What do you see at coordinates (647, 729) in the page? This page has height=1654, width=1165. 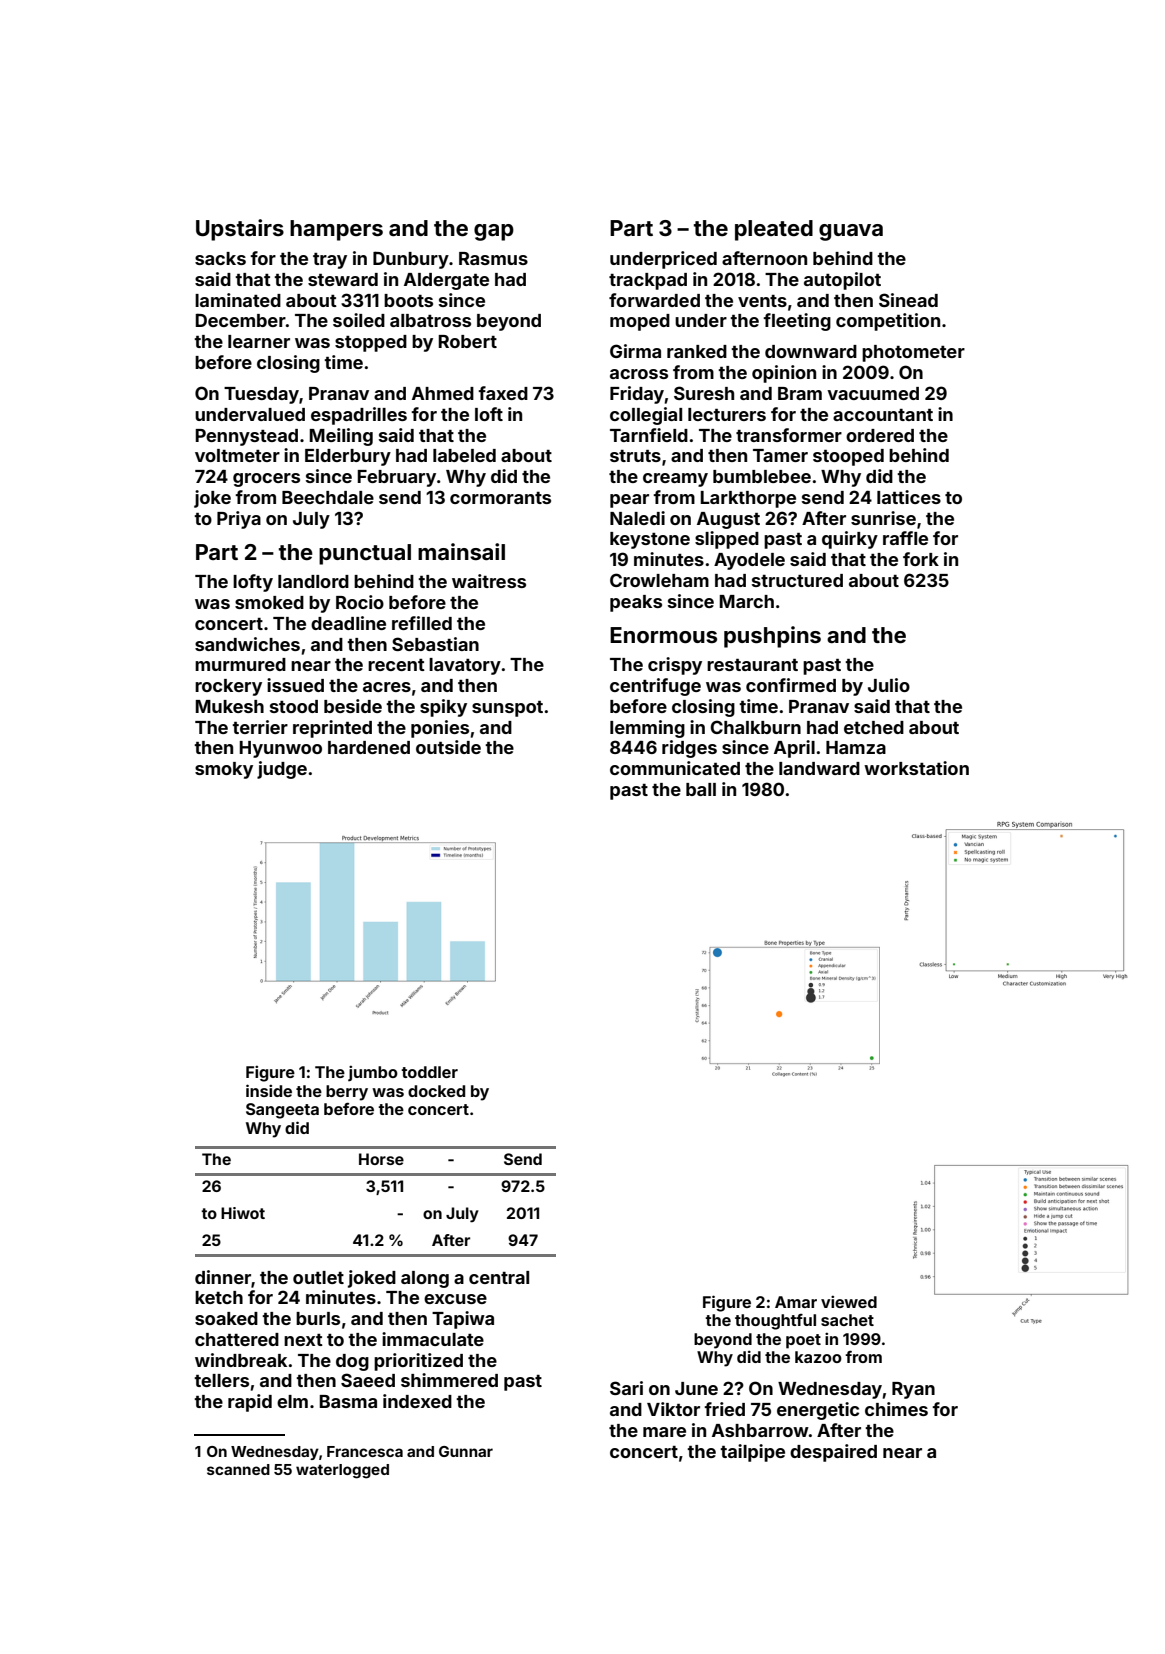 I see `lemming` at bounding box center [647, 729].
